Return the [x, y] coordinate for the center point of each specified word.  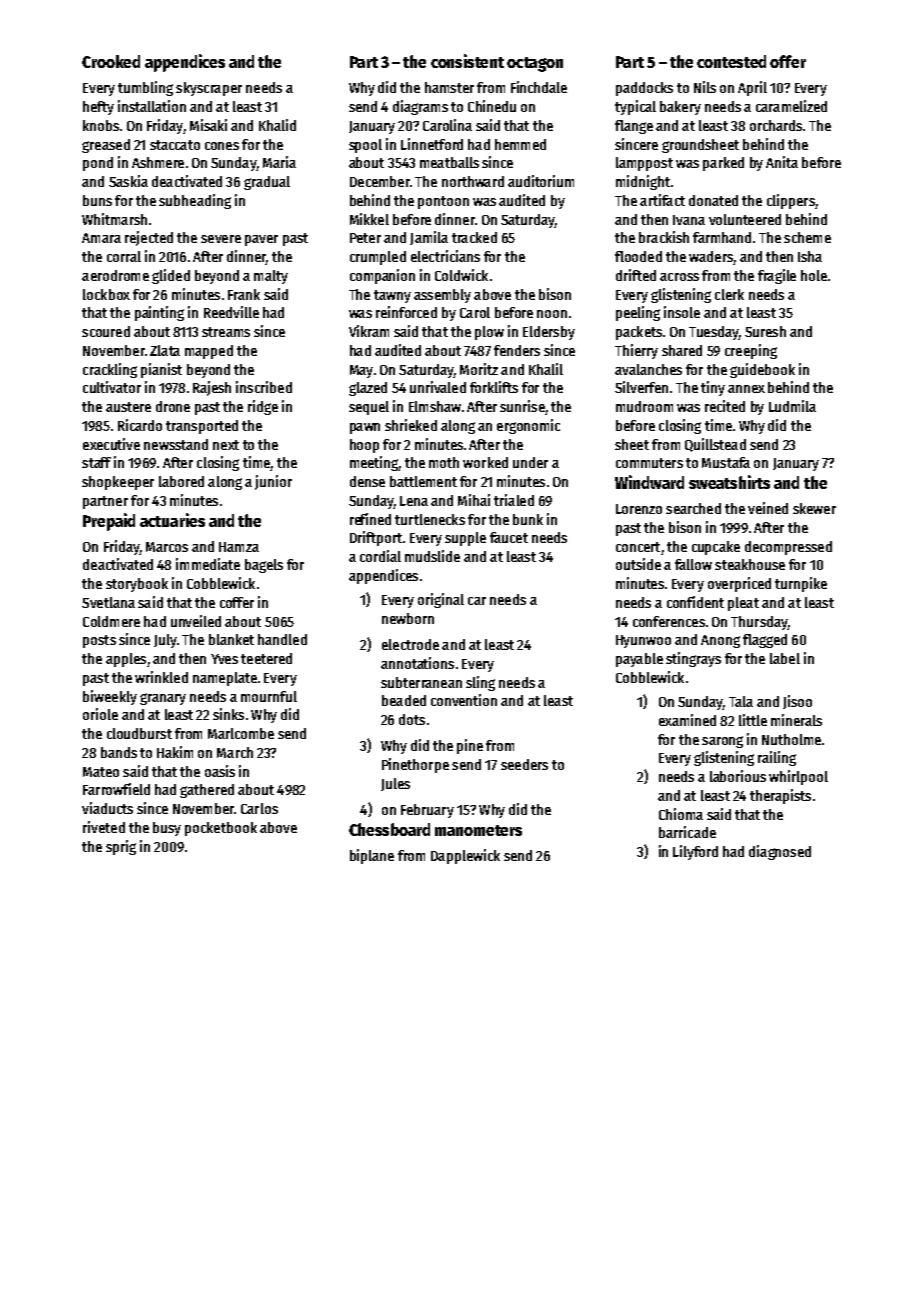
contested [731, 61]
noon [552, 314]
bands [119, 752]
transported [202, 427]
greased [106, 146]
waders [711, 256]
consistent [467, 61]
